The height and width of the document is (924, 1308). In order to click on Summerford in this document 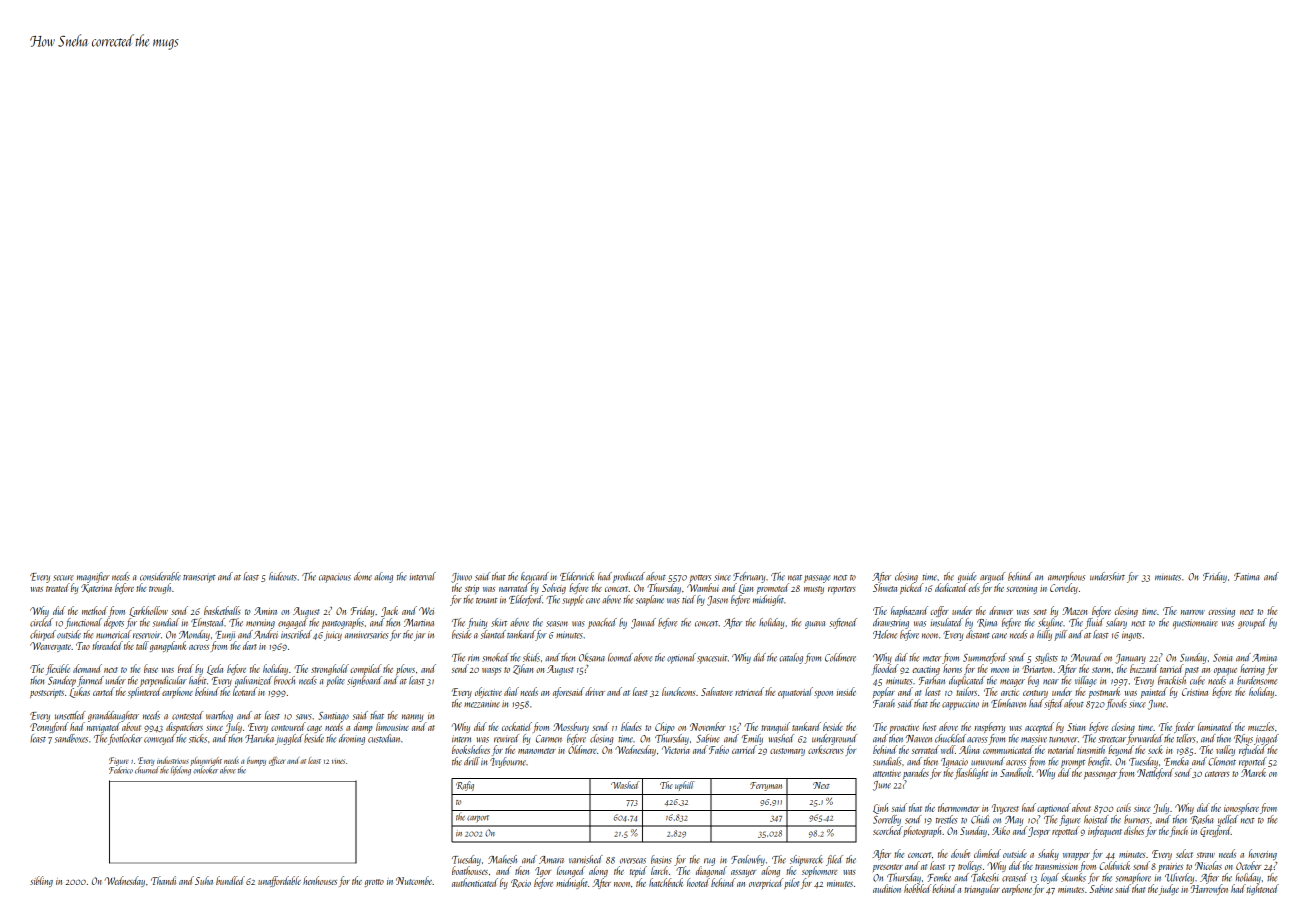, I will do `click(985, 658)`.
